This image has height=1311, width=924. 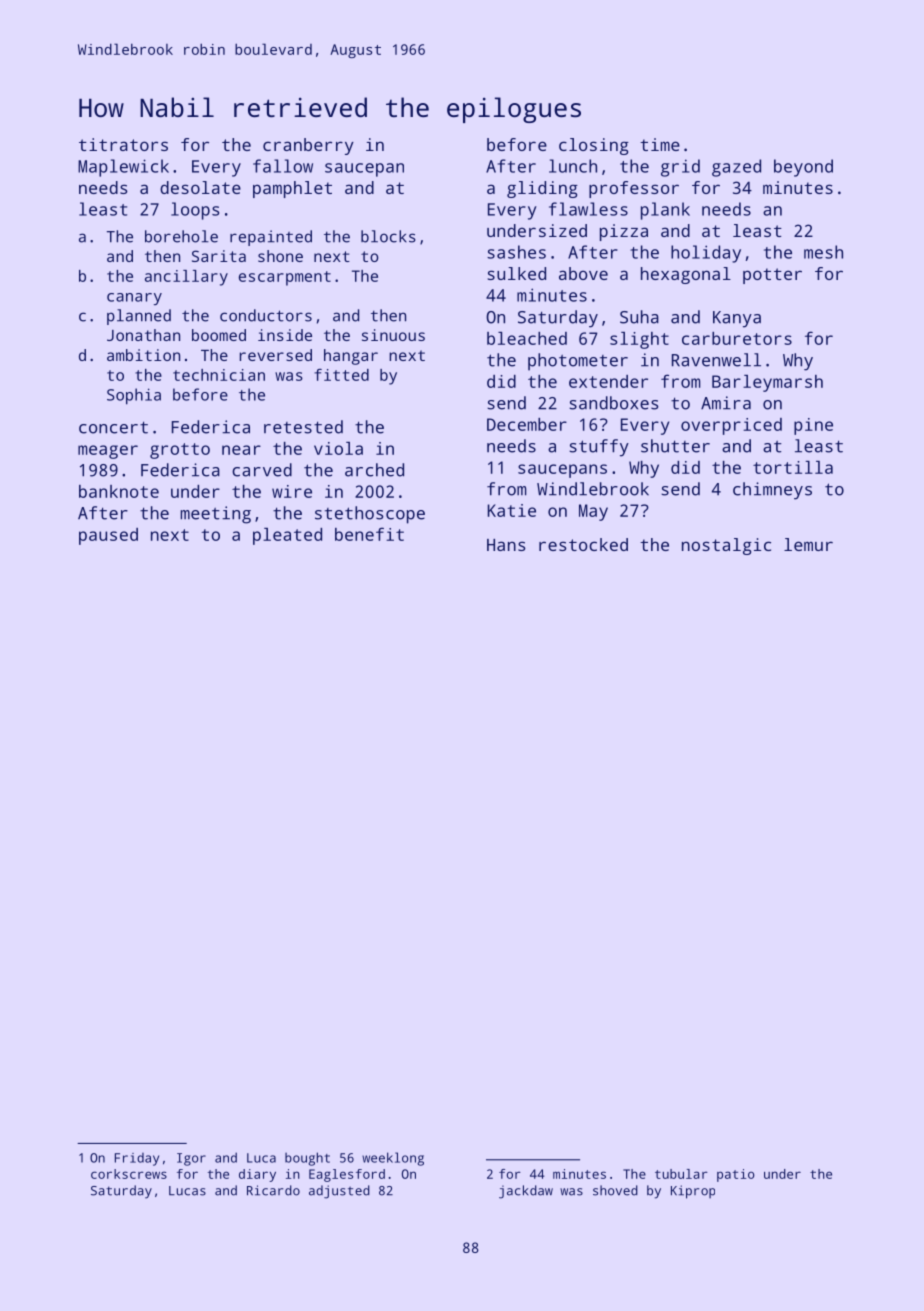 What do you see at coordinates (303, 427) in the image?
I see `retested` at bounding box center [303, 427].
